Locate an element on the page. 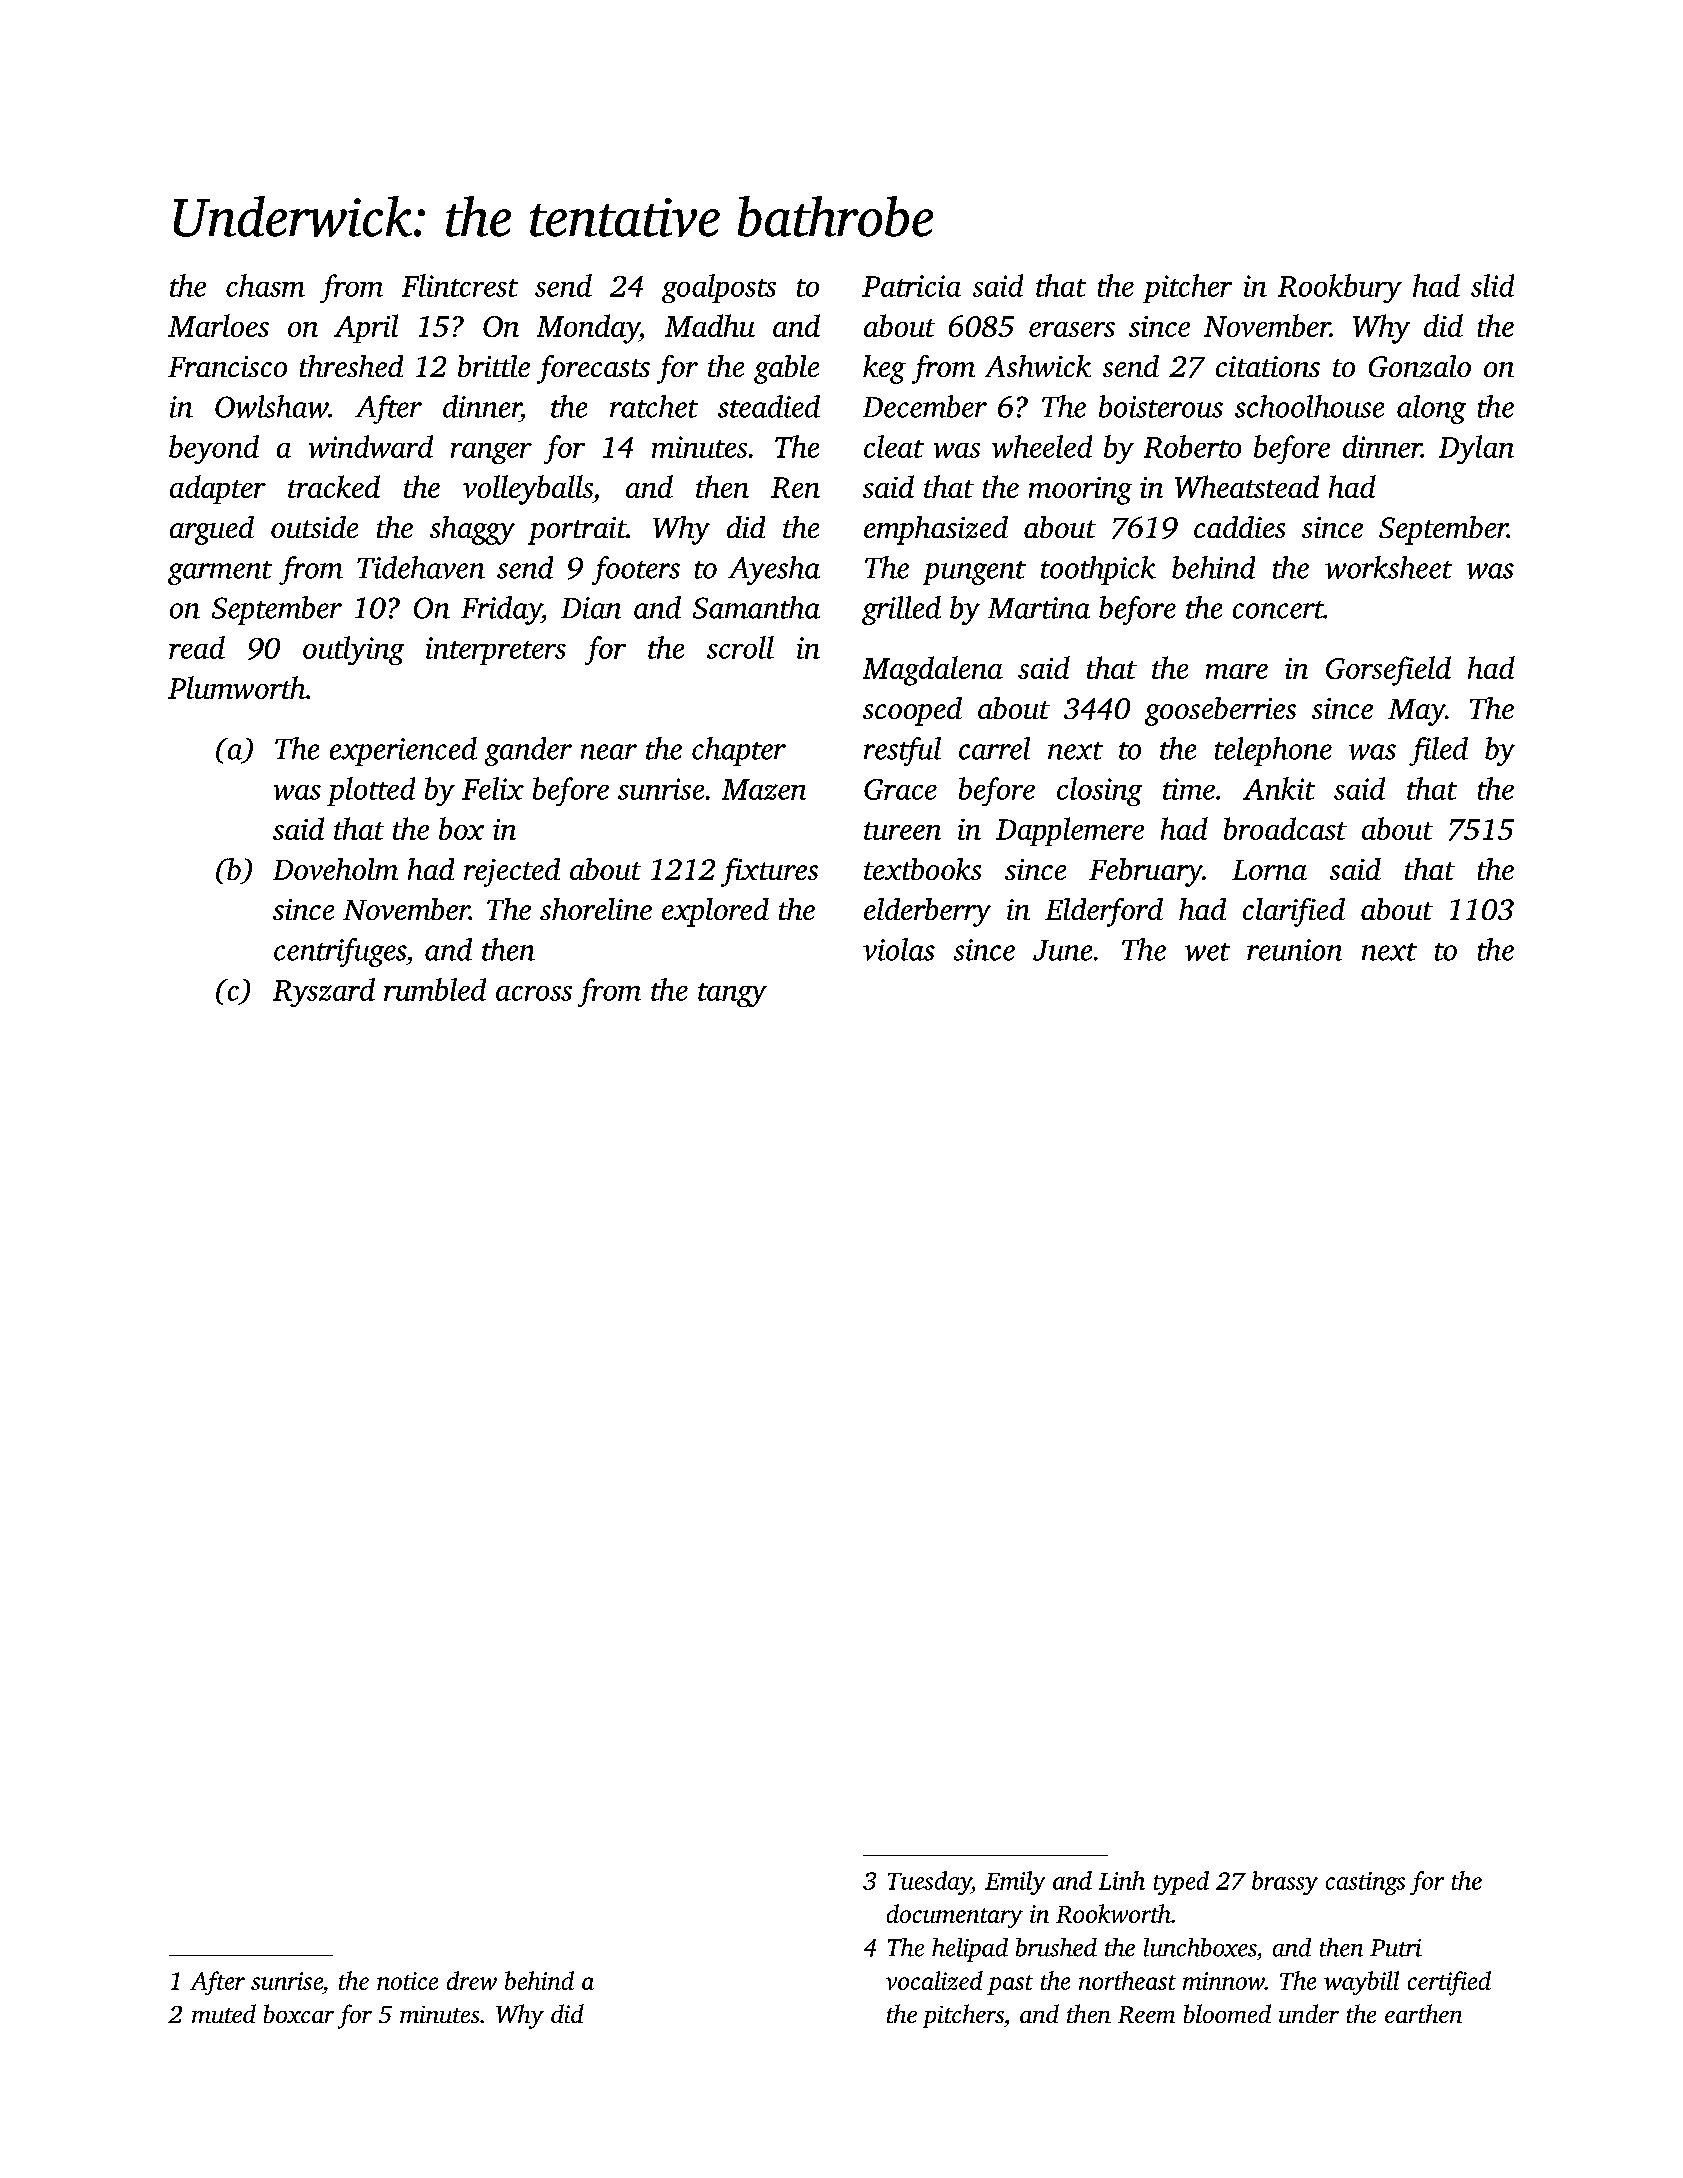 The width and height of the page is (1683, 2178). chasm is located at coordinates (265, 285).
